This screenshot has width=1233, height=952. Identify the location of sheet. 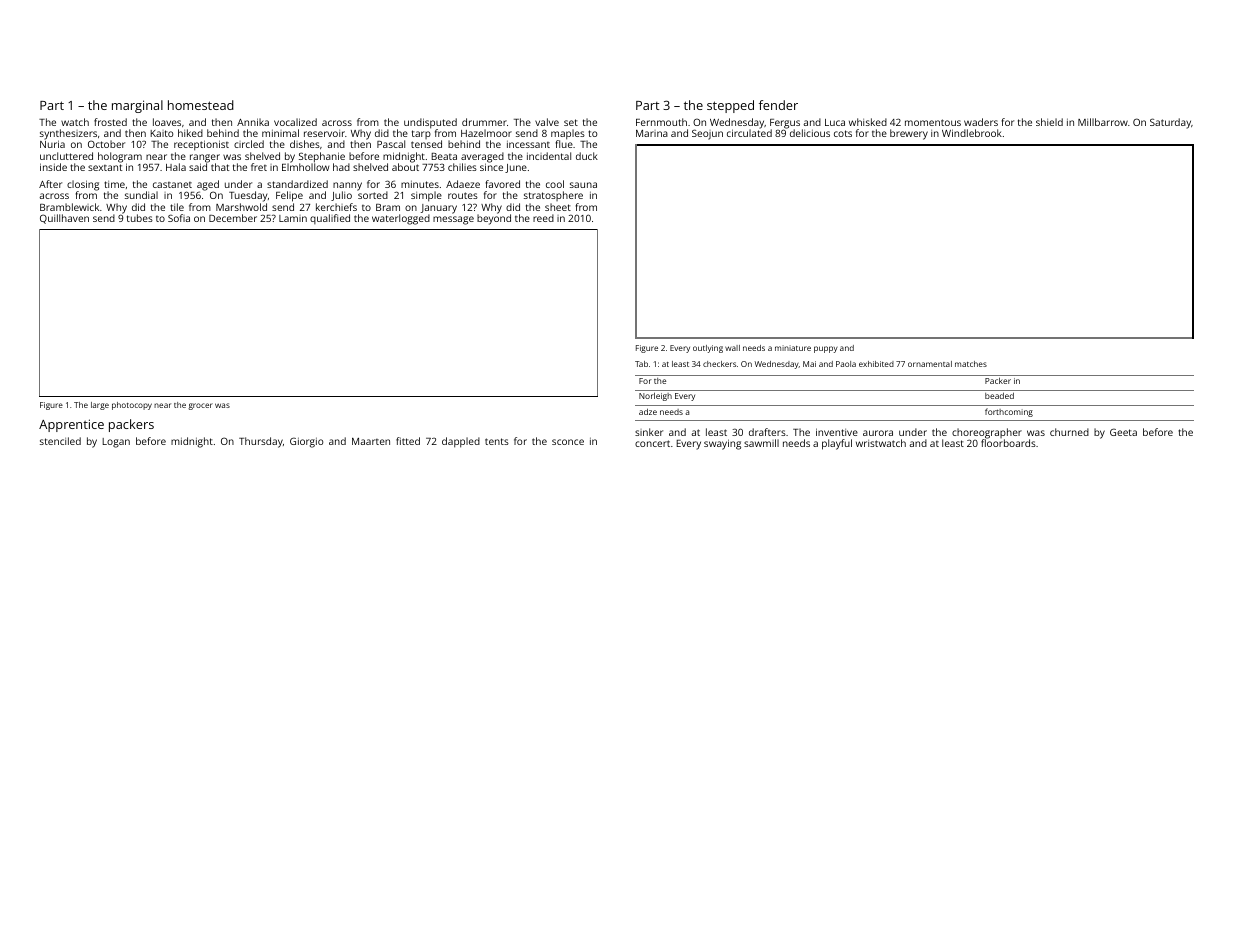
(558, 207).
